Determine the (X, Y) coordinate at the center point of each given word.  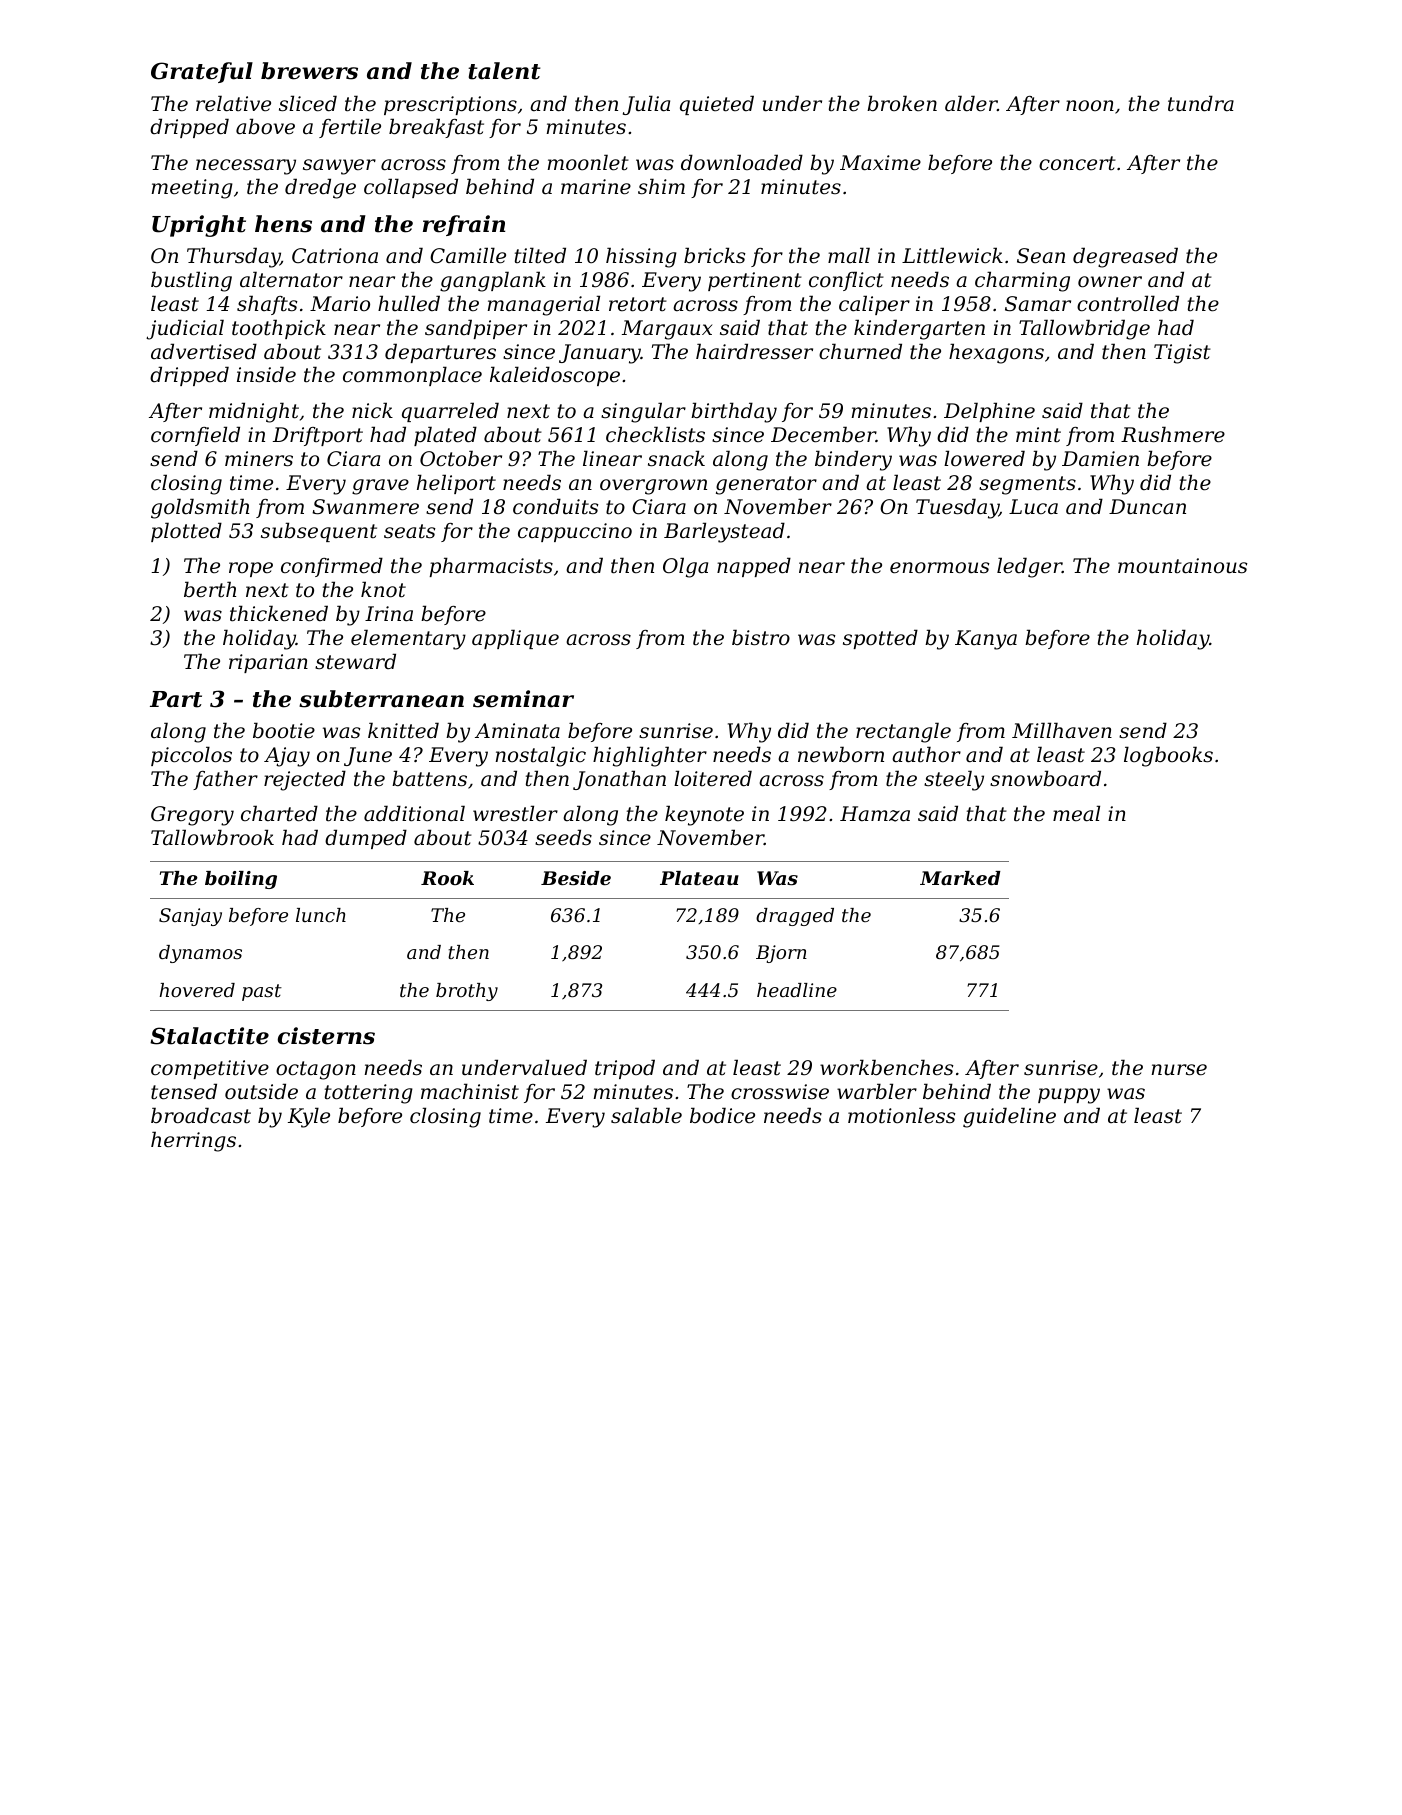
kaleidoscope (555, 376)
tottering (369, 1094)
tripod (625, 1069)
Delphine (989, 412)
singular (643, 412)
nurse (1179, 1070)
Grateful (202, 72)
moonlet (588, 162)
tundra (1201, 103)
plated (445, 436)
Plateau (699, 878)
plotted (186, 532)
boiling (241, 880)
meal (1076, 813)
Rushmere (1173, 434)
